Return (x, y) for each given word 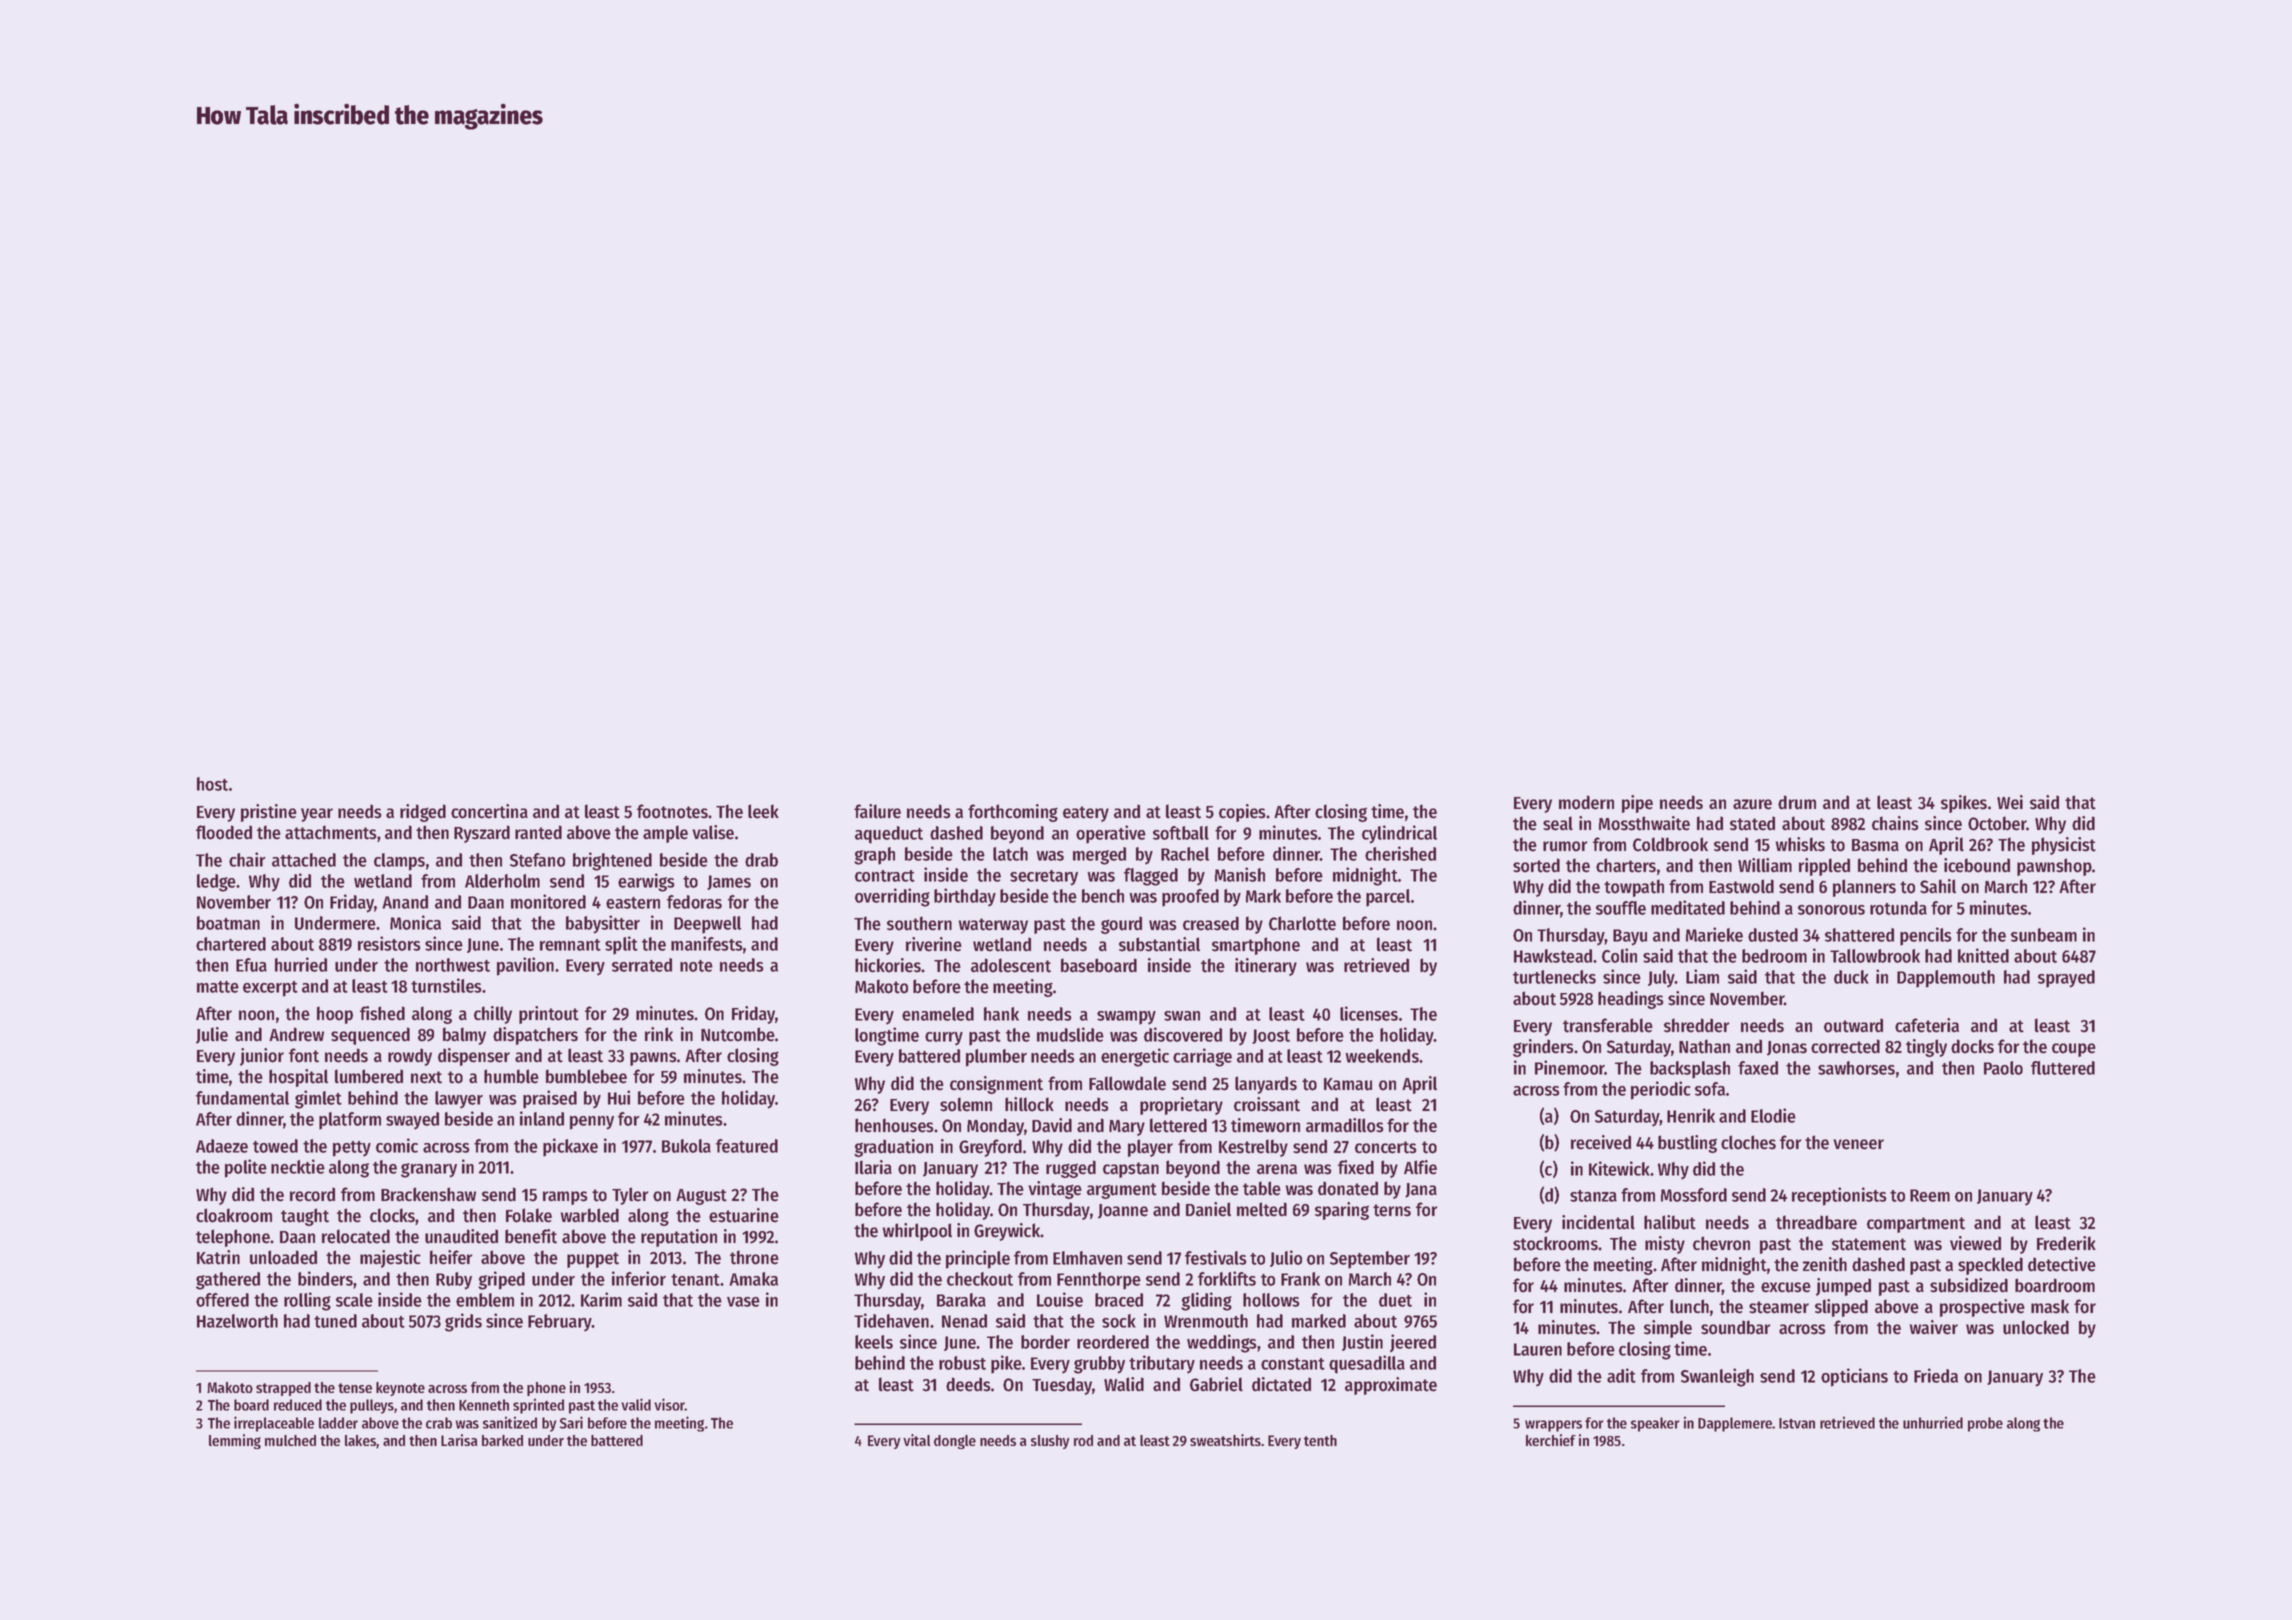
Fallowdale (1127, 1083)
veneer (1858, 1144)
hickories (888, 965)
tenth (1320, 1440)
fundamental (242, 1098)
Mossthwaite (1644, 823)
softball (1181, 833)
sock (1119, 1321)
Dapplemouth (1946, 979)
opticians (1854, 1377)
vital (917, 1440)
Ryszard (482, 834)
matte (218, 987)
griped (501, 1280)
